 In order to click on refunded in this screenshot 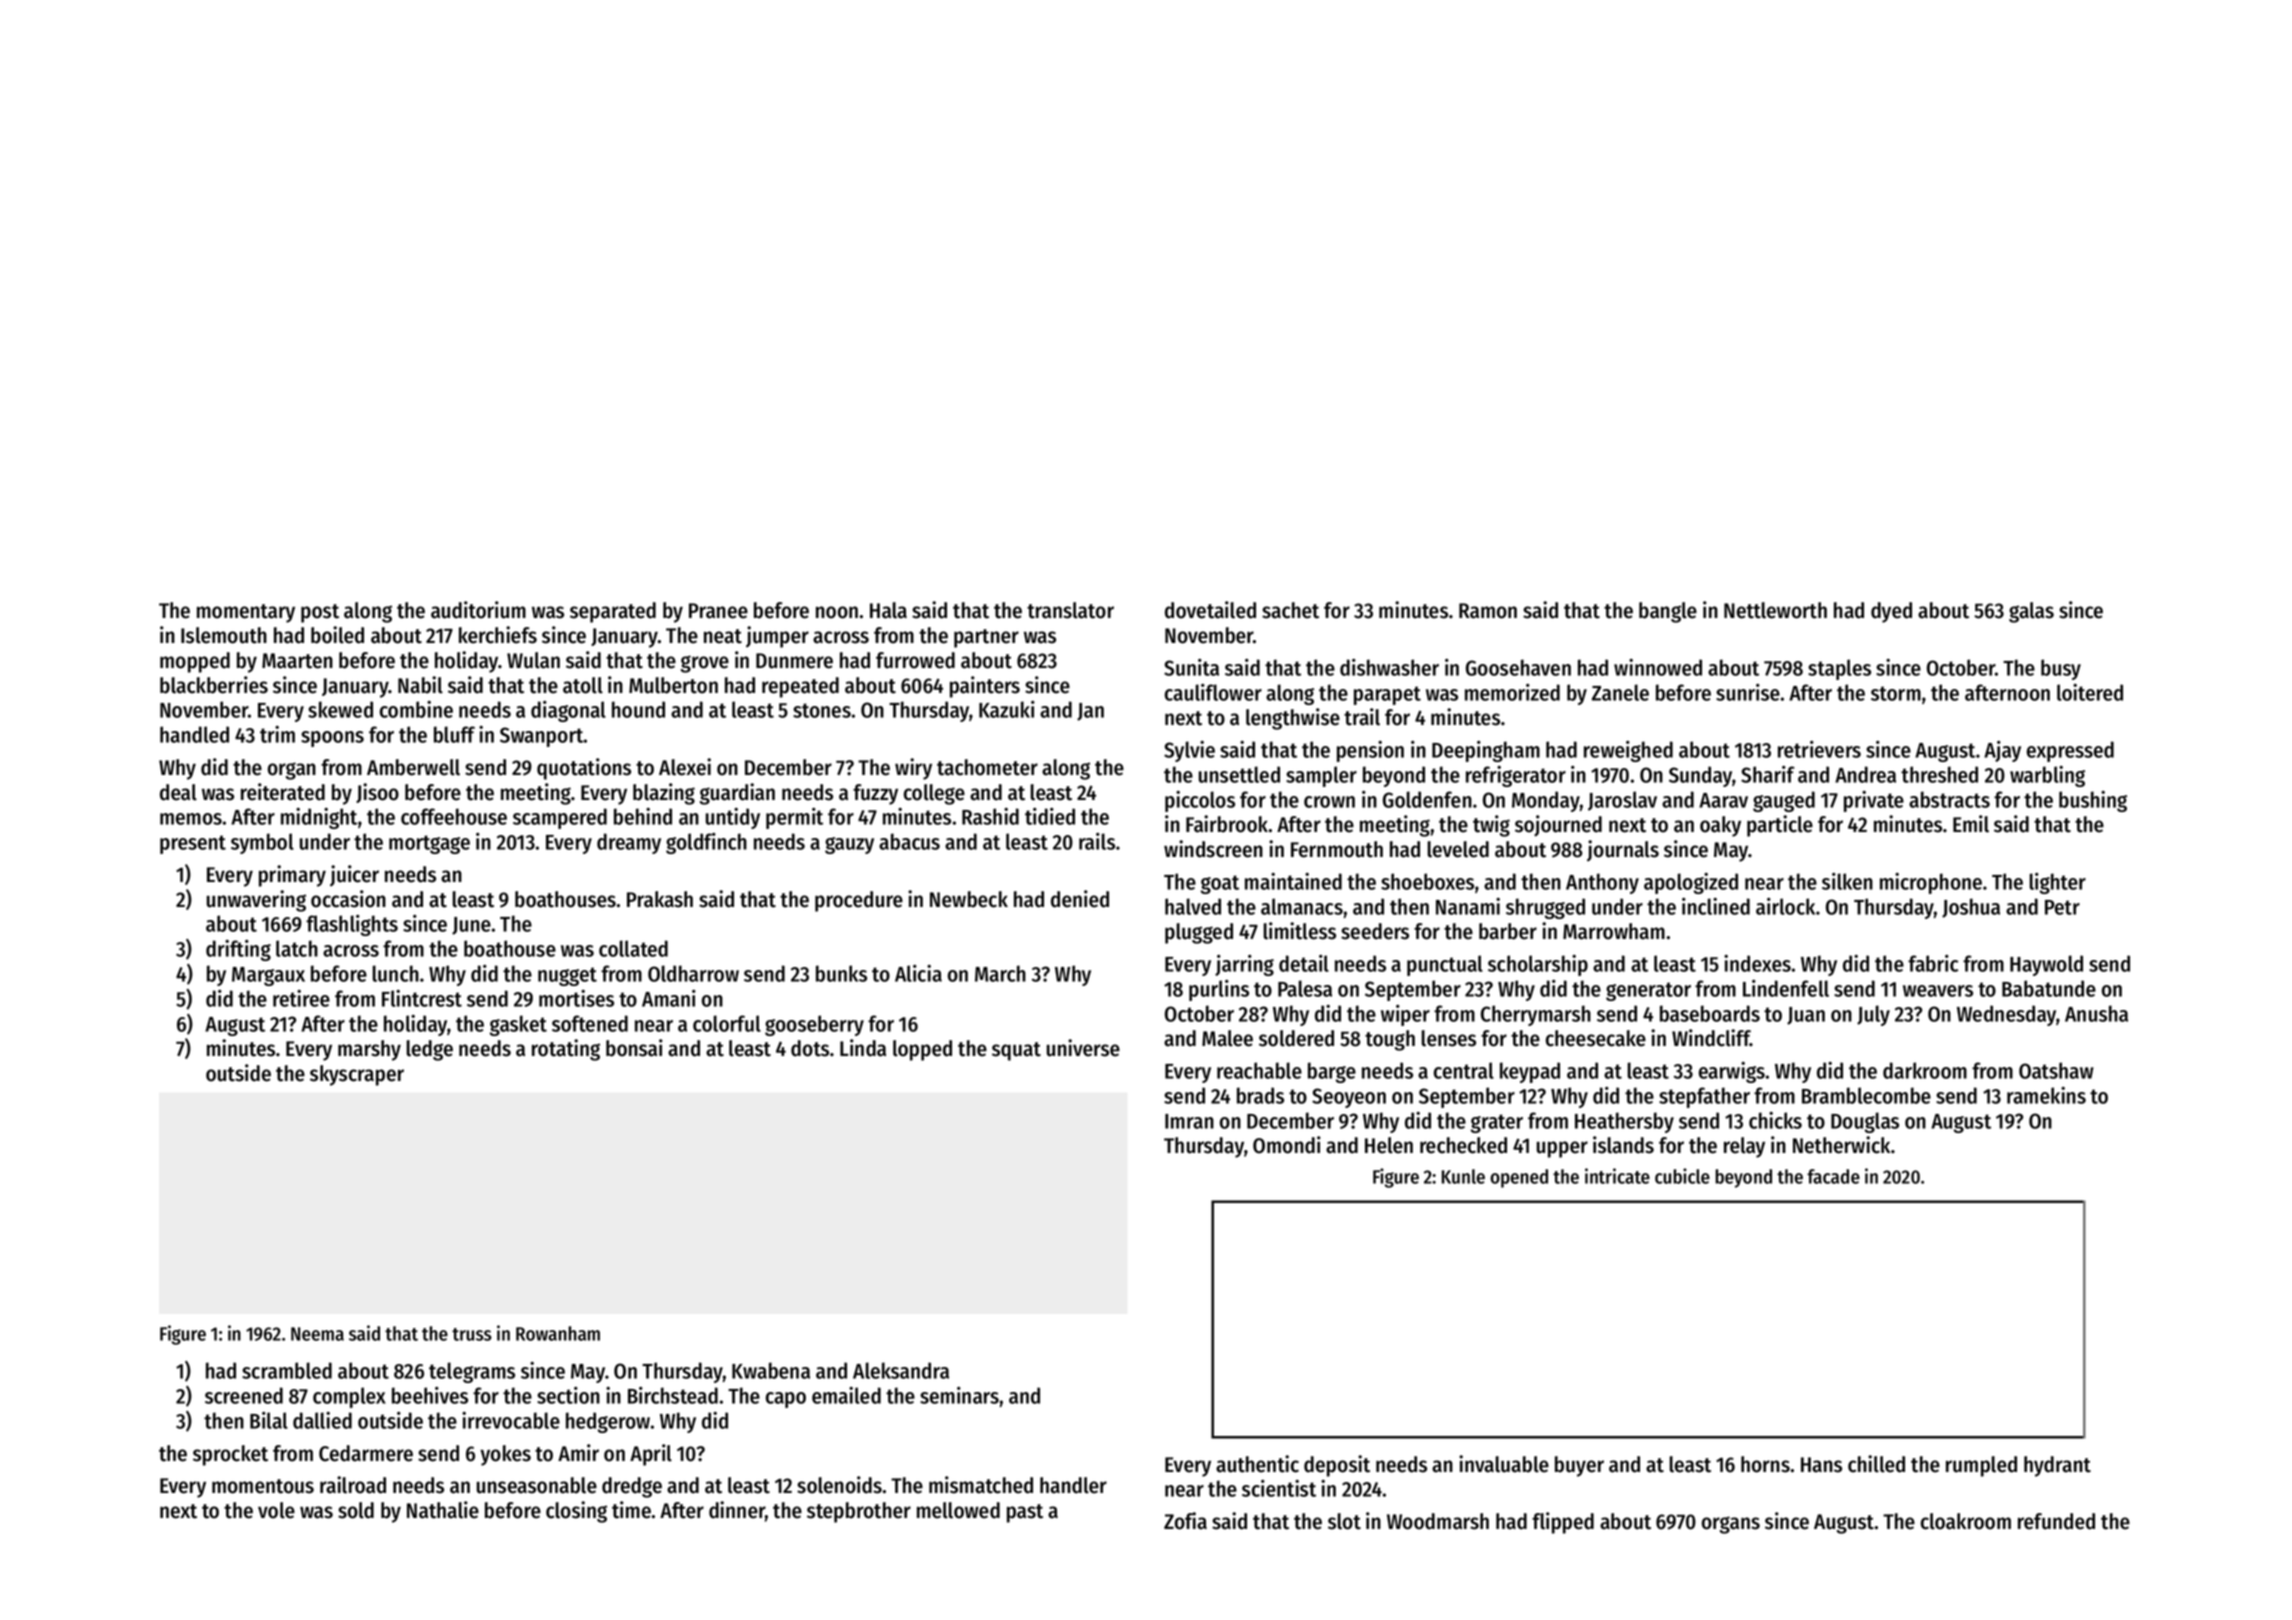, I will do `click(2056, 1521)`.
